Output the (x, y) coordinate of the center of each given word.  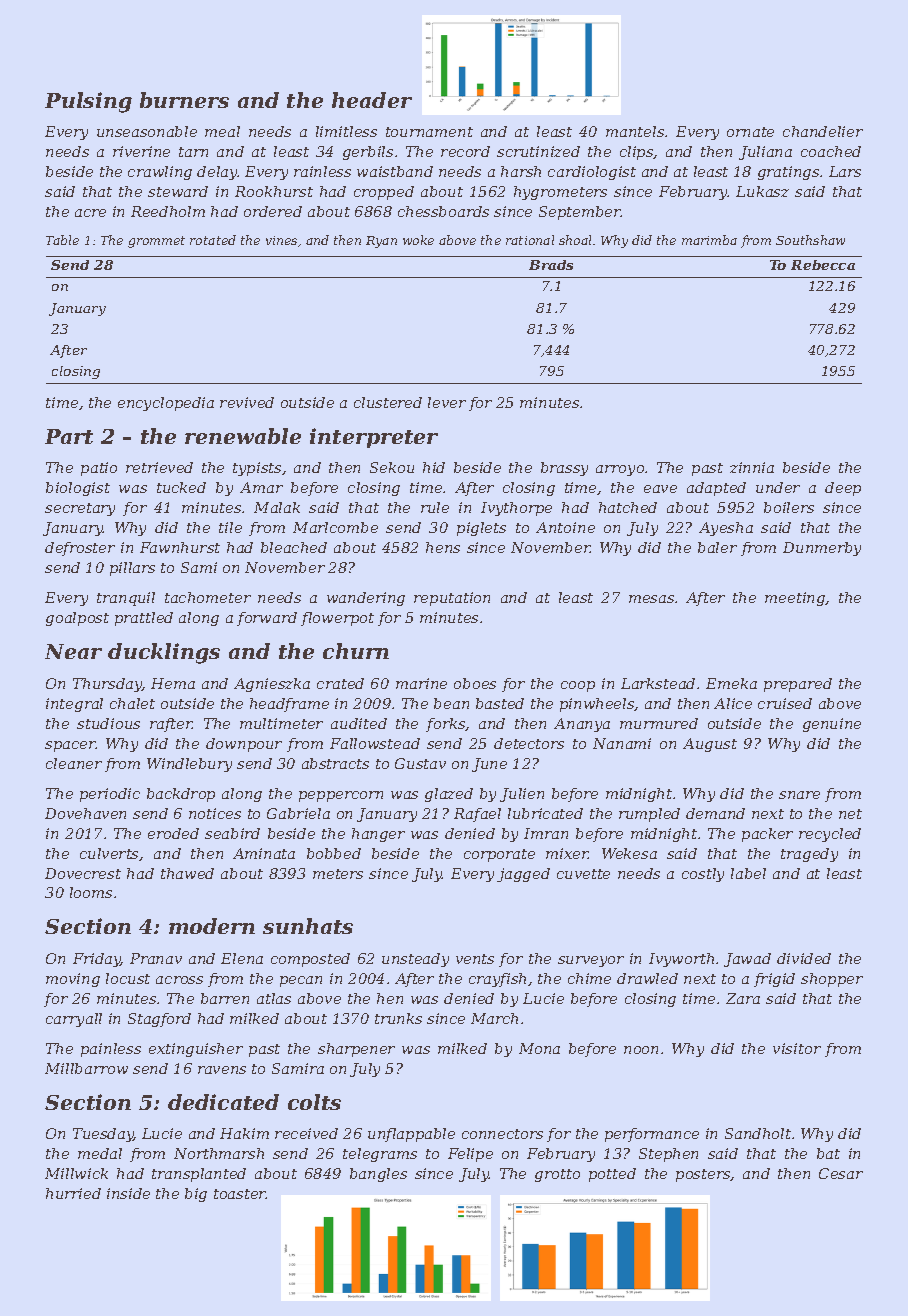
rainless (322, 171)
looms (91, 892)
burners (184, 100)
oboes (475, 683)
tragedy (809, 855)
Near (73, 651)
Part (69, 436)
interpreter (374, 438)
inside (128, 1193)
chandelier (823, 131)
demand (715, 813)
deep (843, 489)
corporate (499, 855)
